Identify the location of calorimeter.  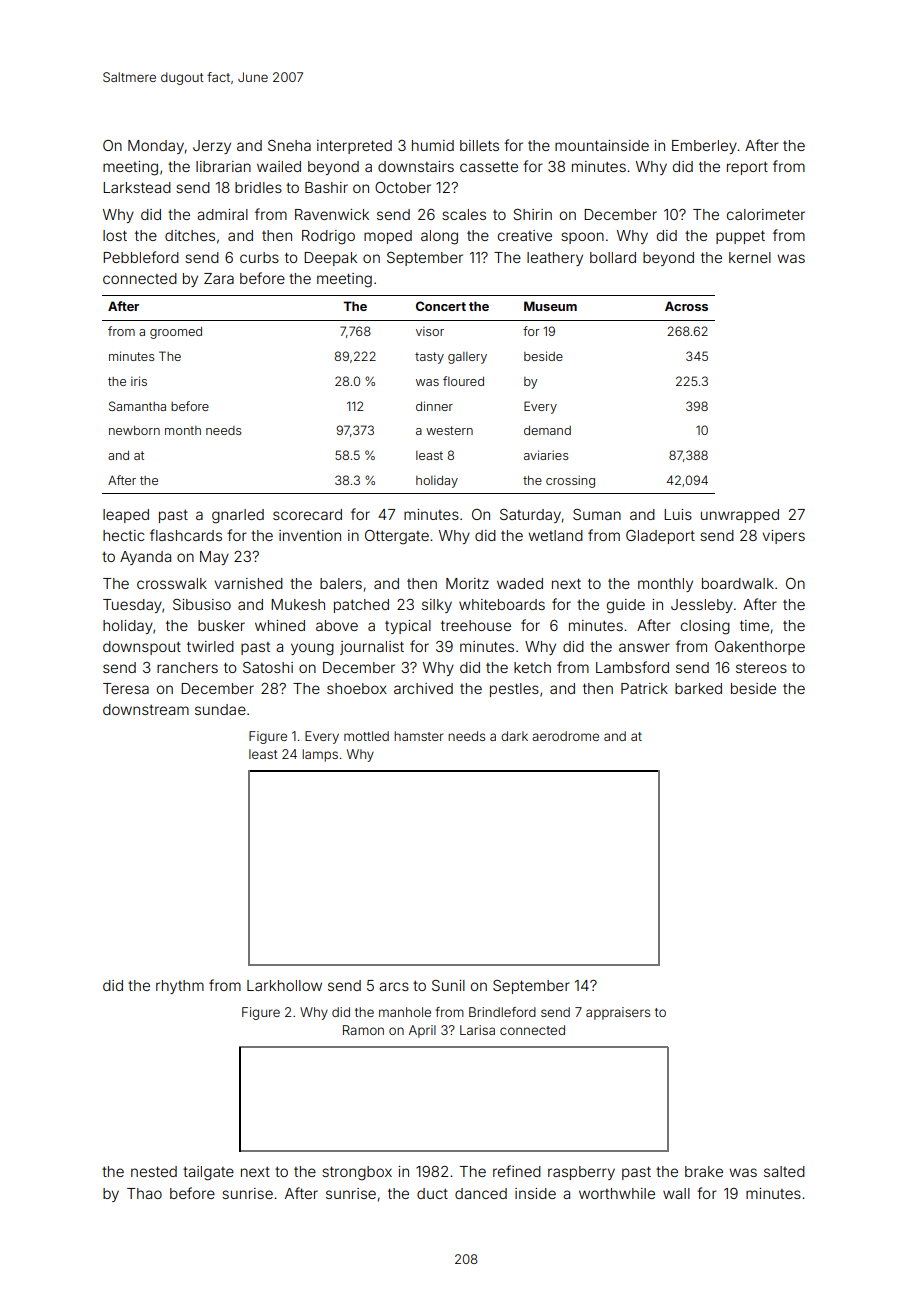
(766, 214).
